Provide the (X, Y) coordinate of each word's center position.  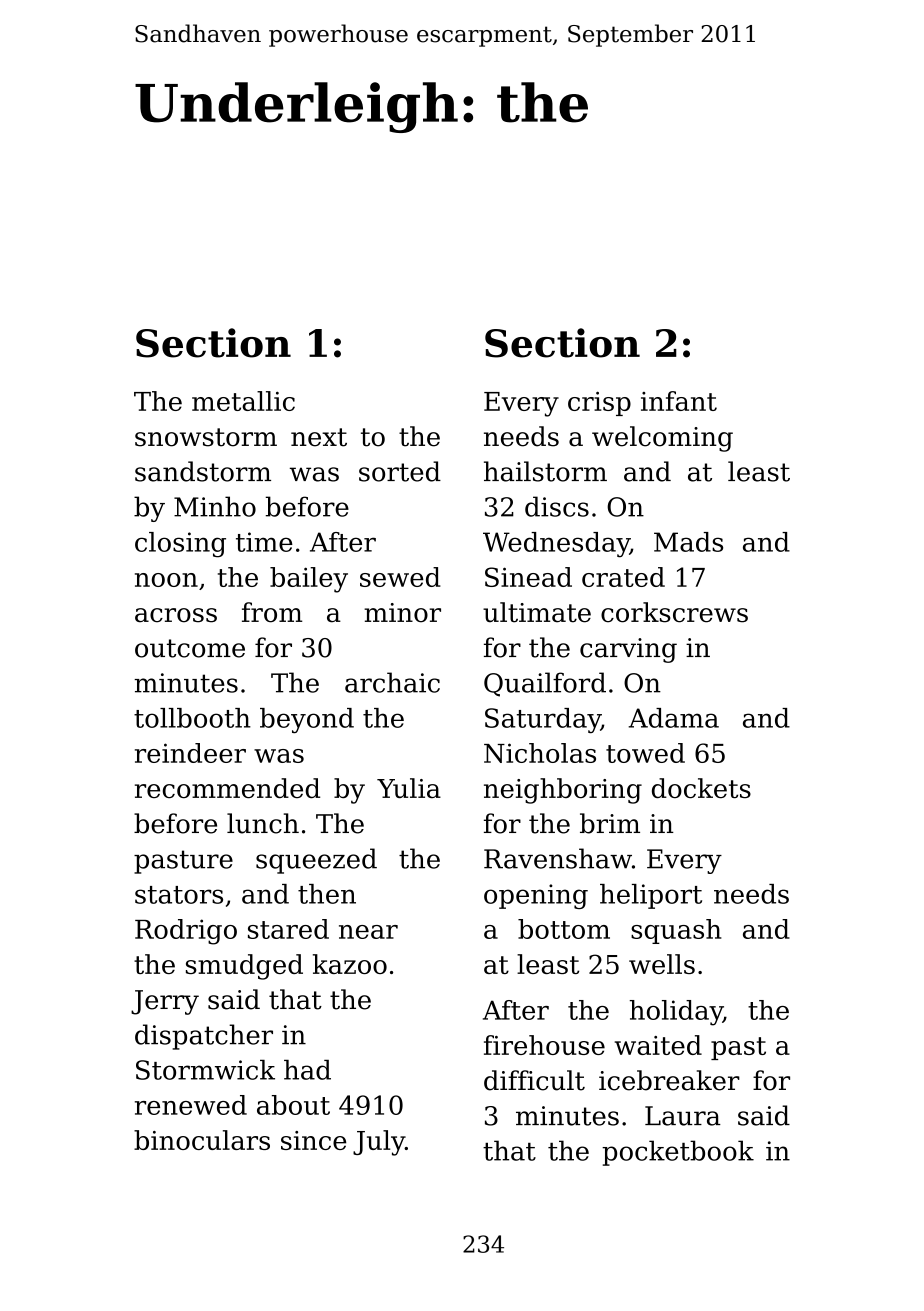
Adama (673, 718)
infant (679, 401)
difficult (534, 1080)
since (313, 1140)
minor (402, 613)
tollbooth (192, 718)
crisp (599, 403)
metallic (243, 401)
